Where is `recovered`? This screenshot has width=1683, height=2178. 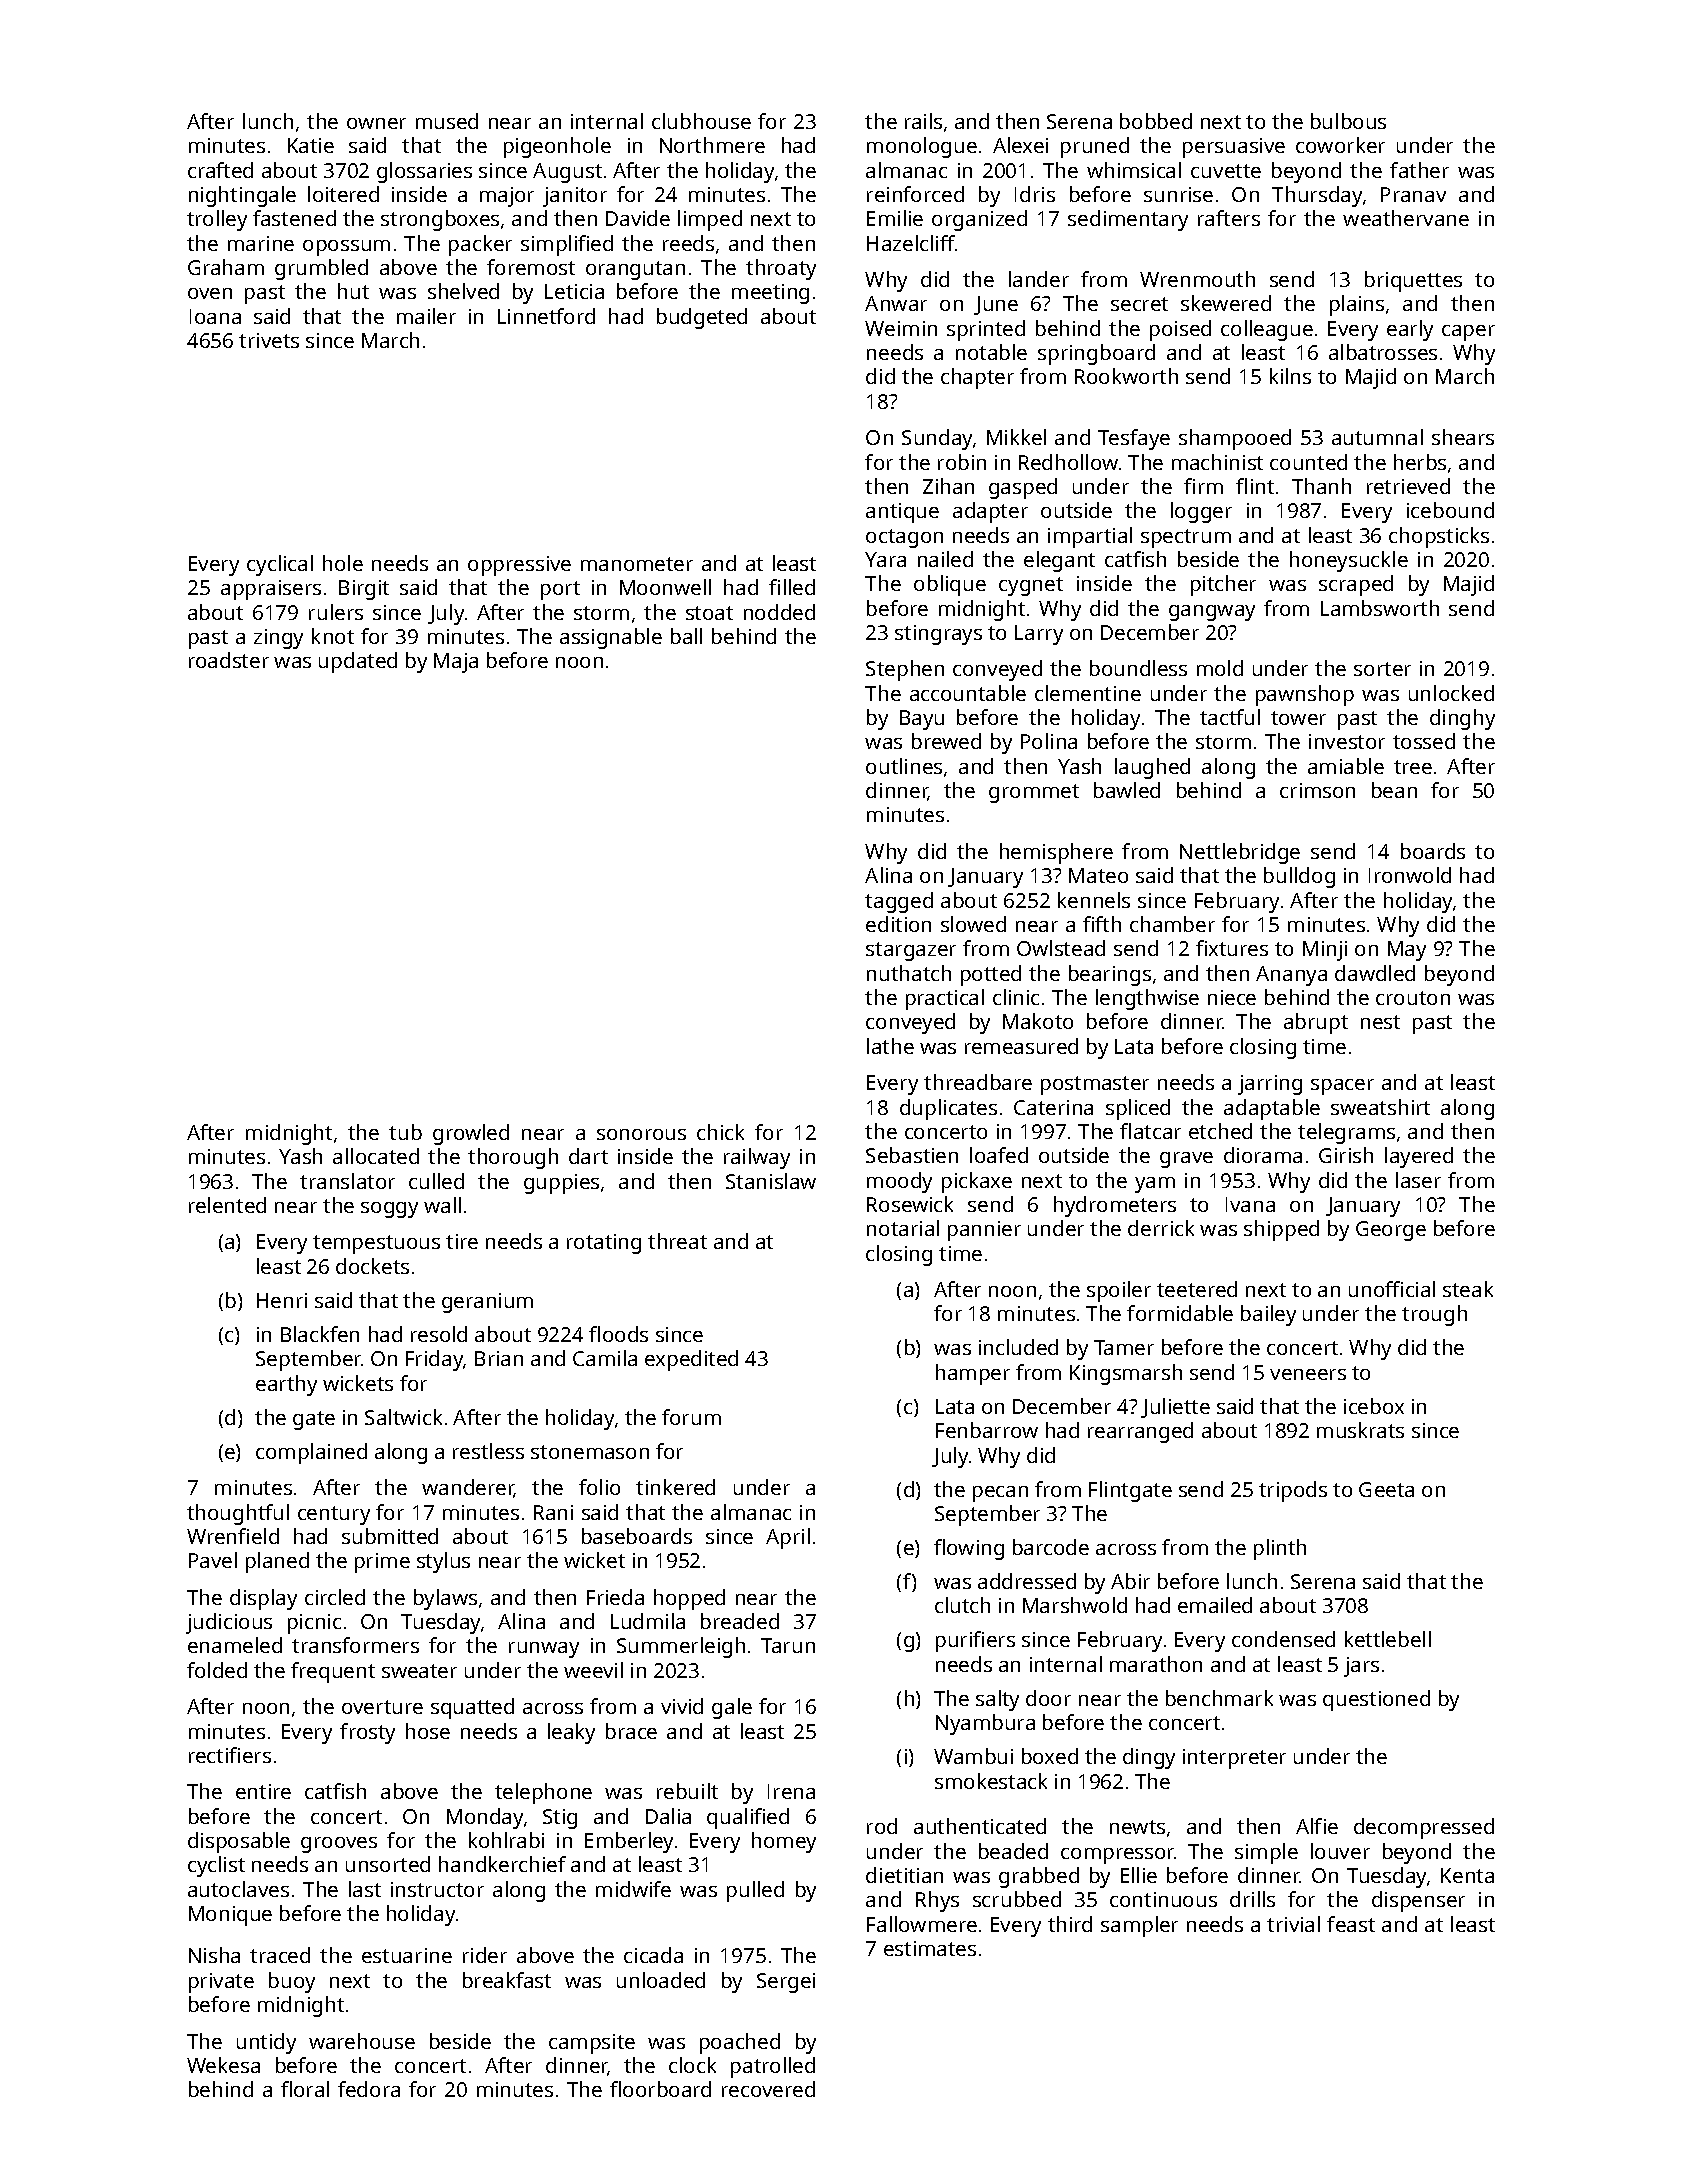
recovered is located at coordinates (768, 2089).
